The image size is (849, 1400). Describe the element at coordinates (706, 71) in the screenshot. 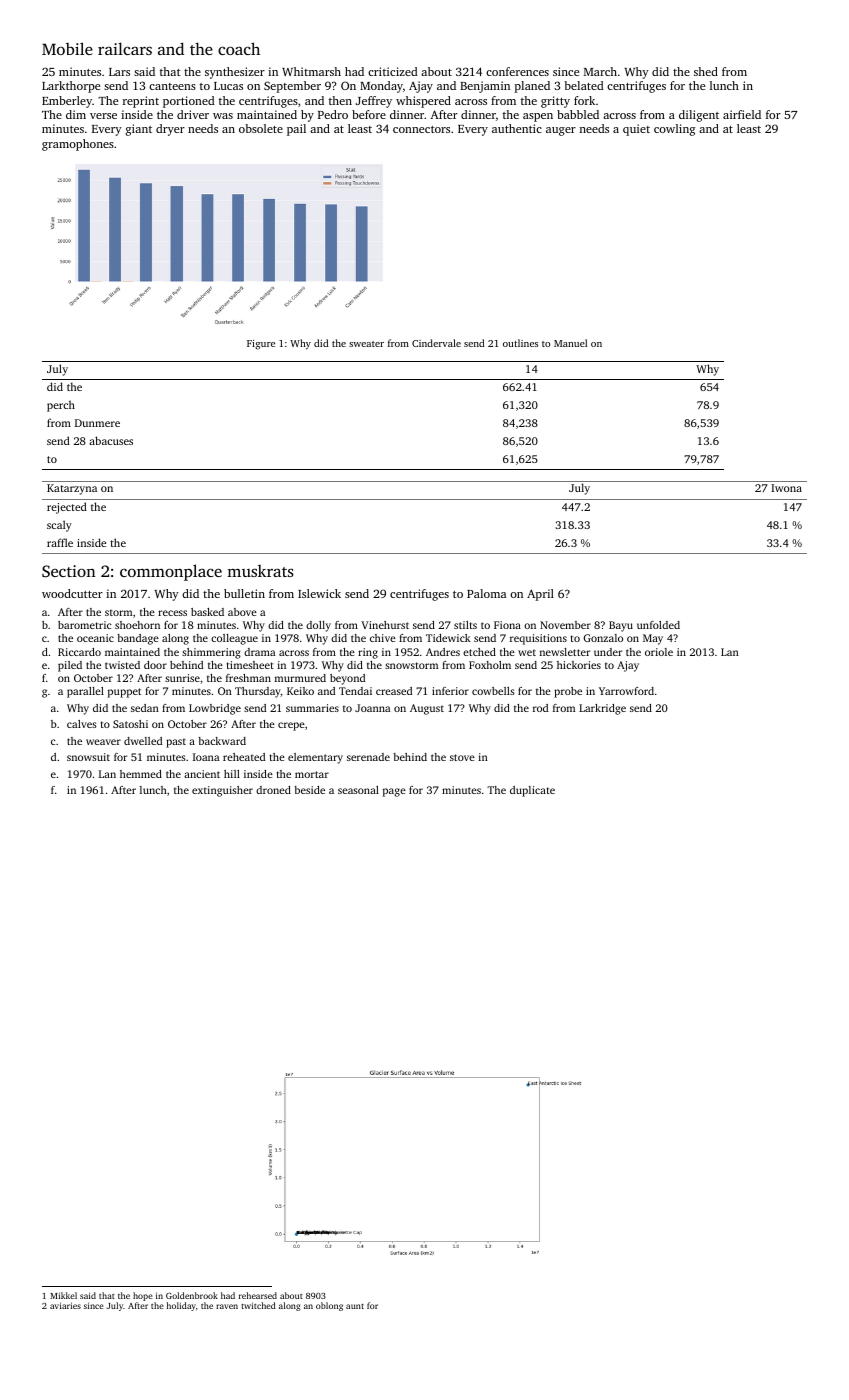

I see `shed` at that location.
